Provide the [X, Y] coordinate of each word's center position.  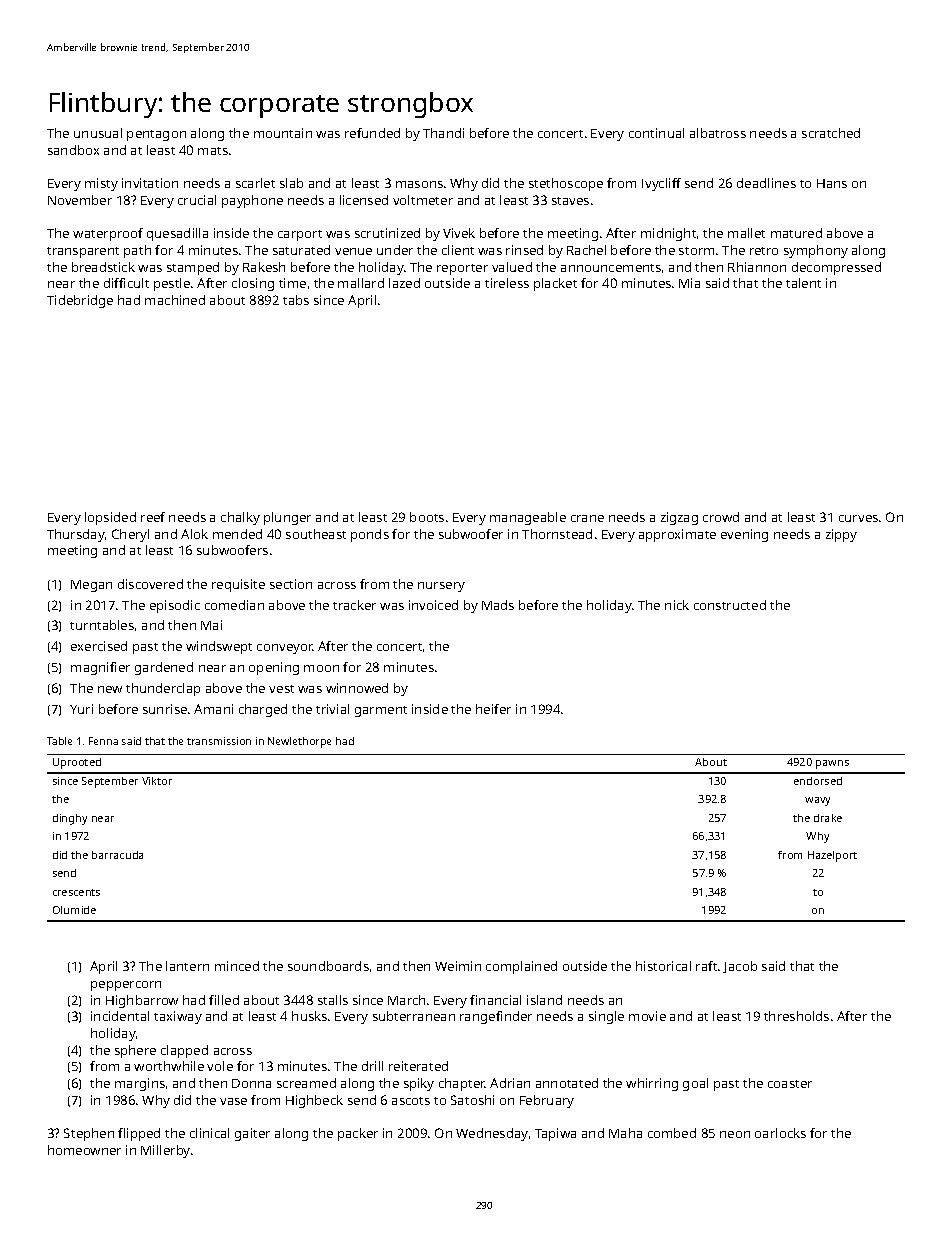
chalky [240, 518]
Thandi [443, 133]
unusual [98, 133]
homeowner [84, 1150]
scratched [831, 133]
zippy [841, 535]
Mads [498, 605]
